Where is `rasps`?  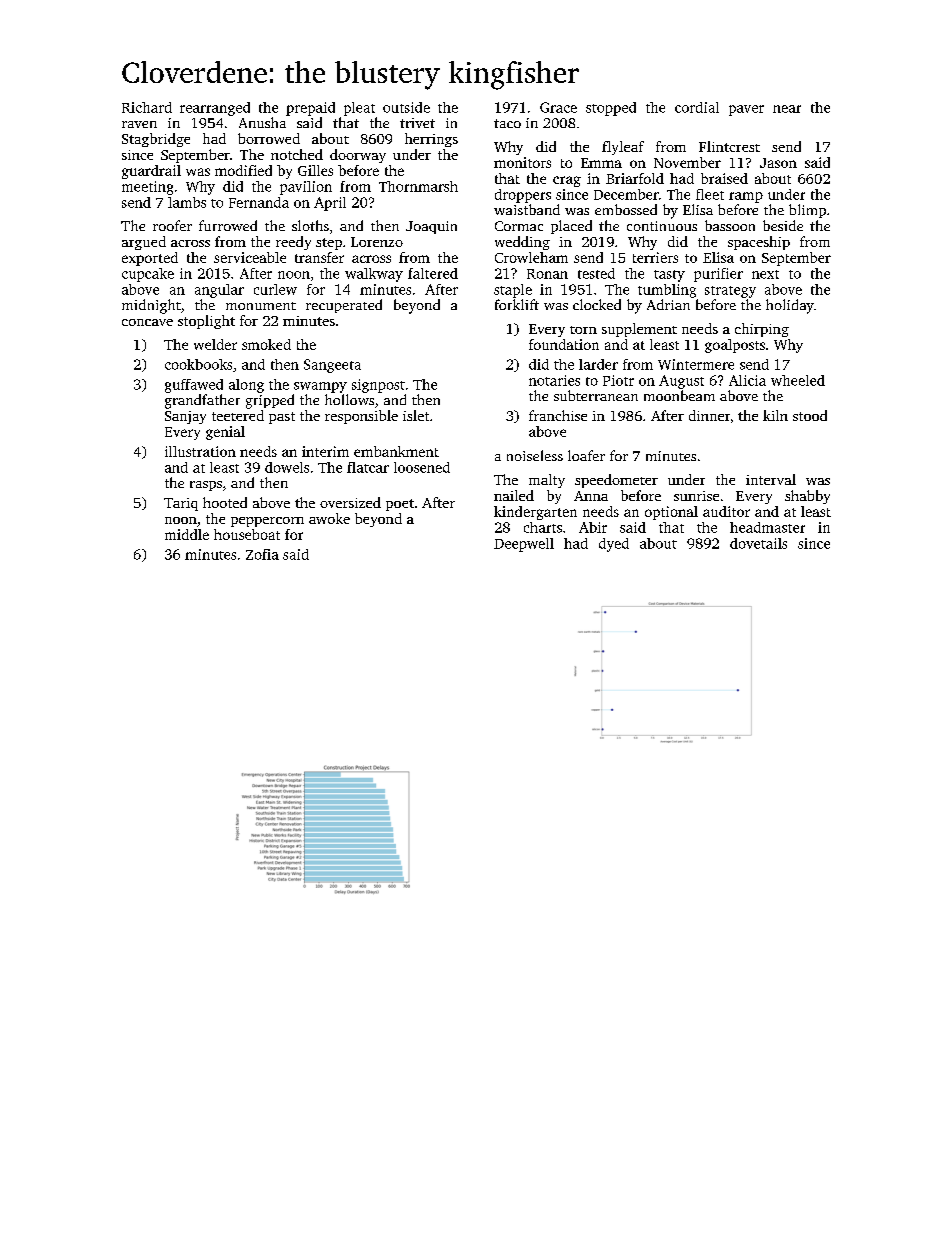 rasps is located at coordinates (206, 486).
